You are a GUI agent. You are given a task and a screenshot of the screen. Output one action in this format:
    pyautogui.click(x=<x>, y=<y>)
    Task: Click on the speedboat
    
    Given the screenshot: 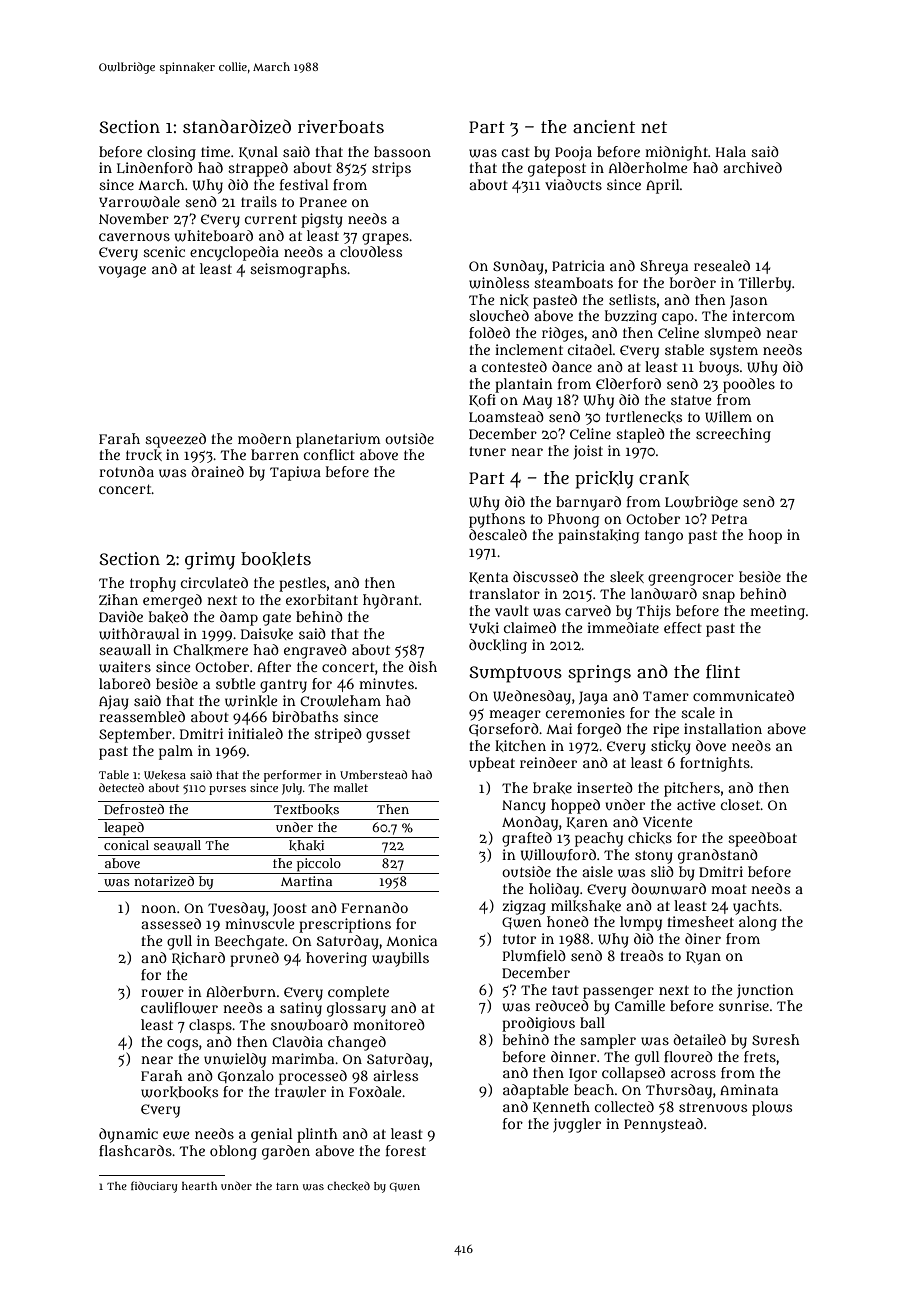 What is the action you would take?
    pyautogui.click(x=762, y=839)
